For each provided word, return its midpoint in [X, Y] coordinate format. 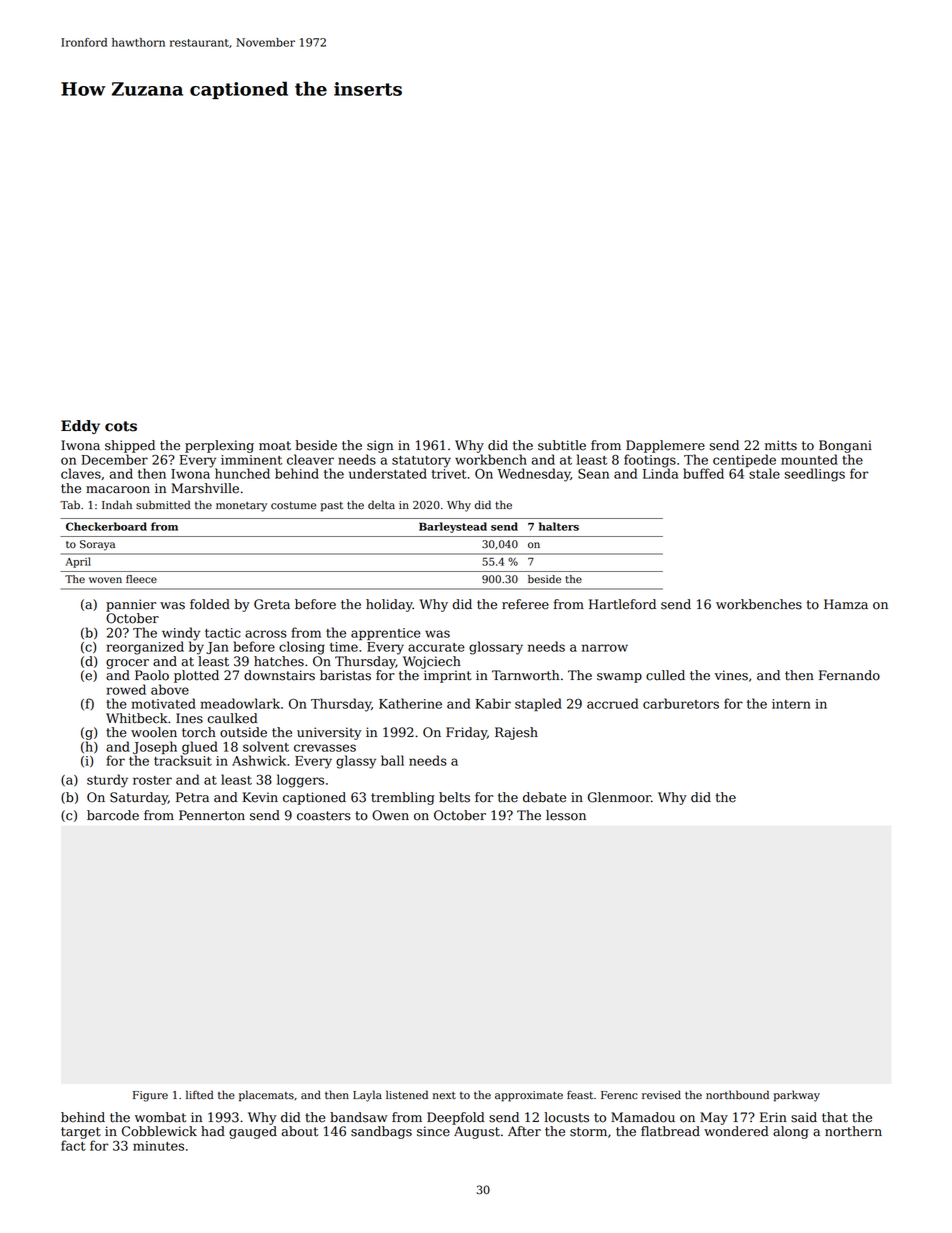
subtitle [562, 445]
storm [588, 1132]
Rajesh [516, 733]
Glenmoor [619, 797]
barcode [113, 815]
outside [243, 732]
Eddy [80, 427]
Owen [390, 815]
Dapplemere [665, 446]
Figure [150, 1096]
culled [665, 675]
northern [853, 1131]
